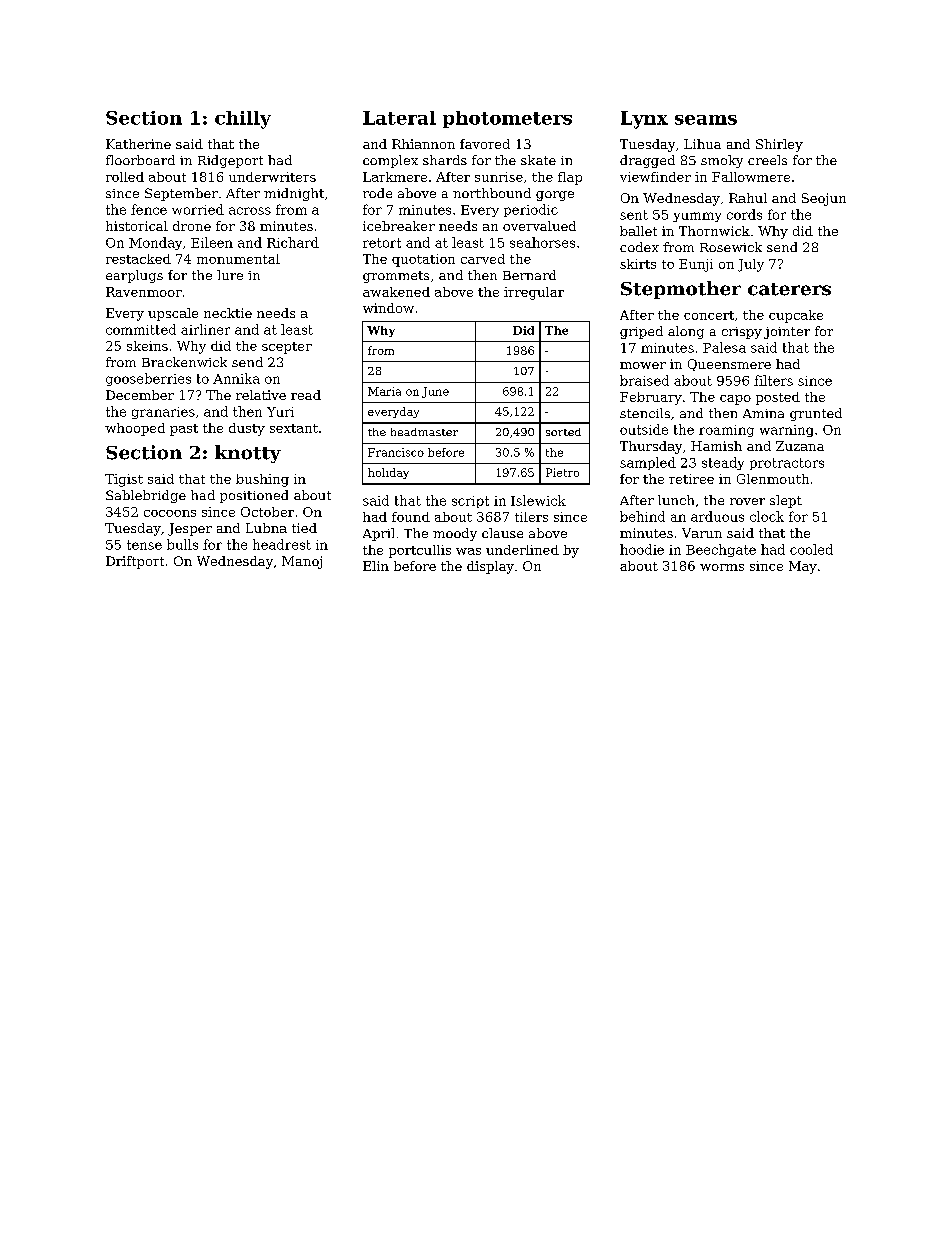 This screenshot has height=1233, width=952. What do you see at coordinates (803, 567) in the screenshot?
I see `May` at bounding box center [803, 567].
